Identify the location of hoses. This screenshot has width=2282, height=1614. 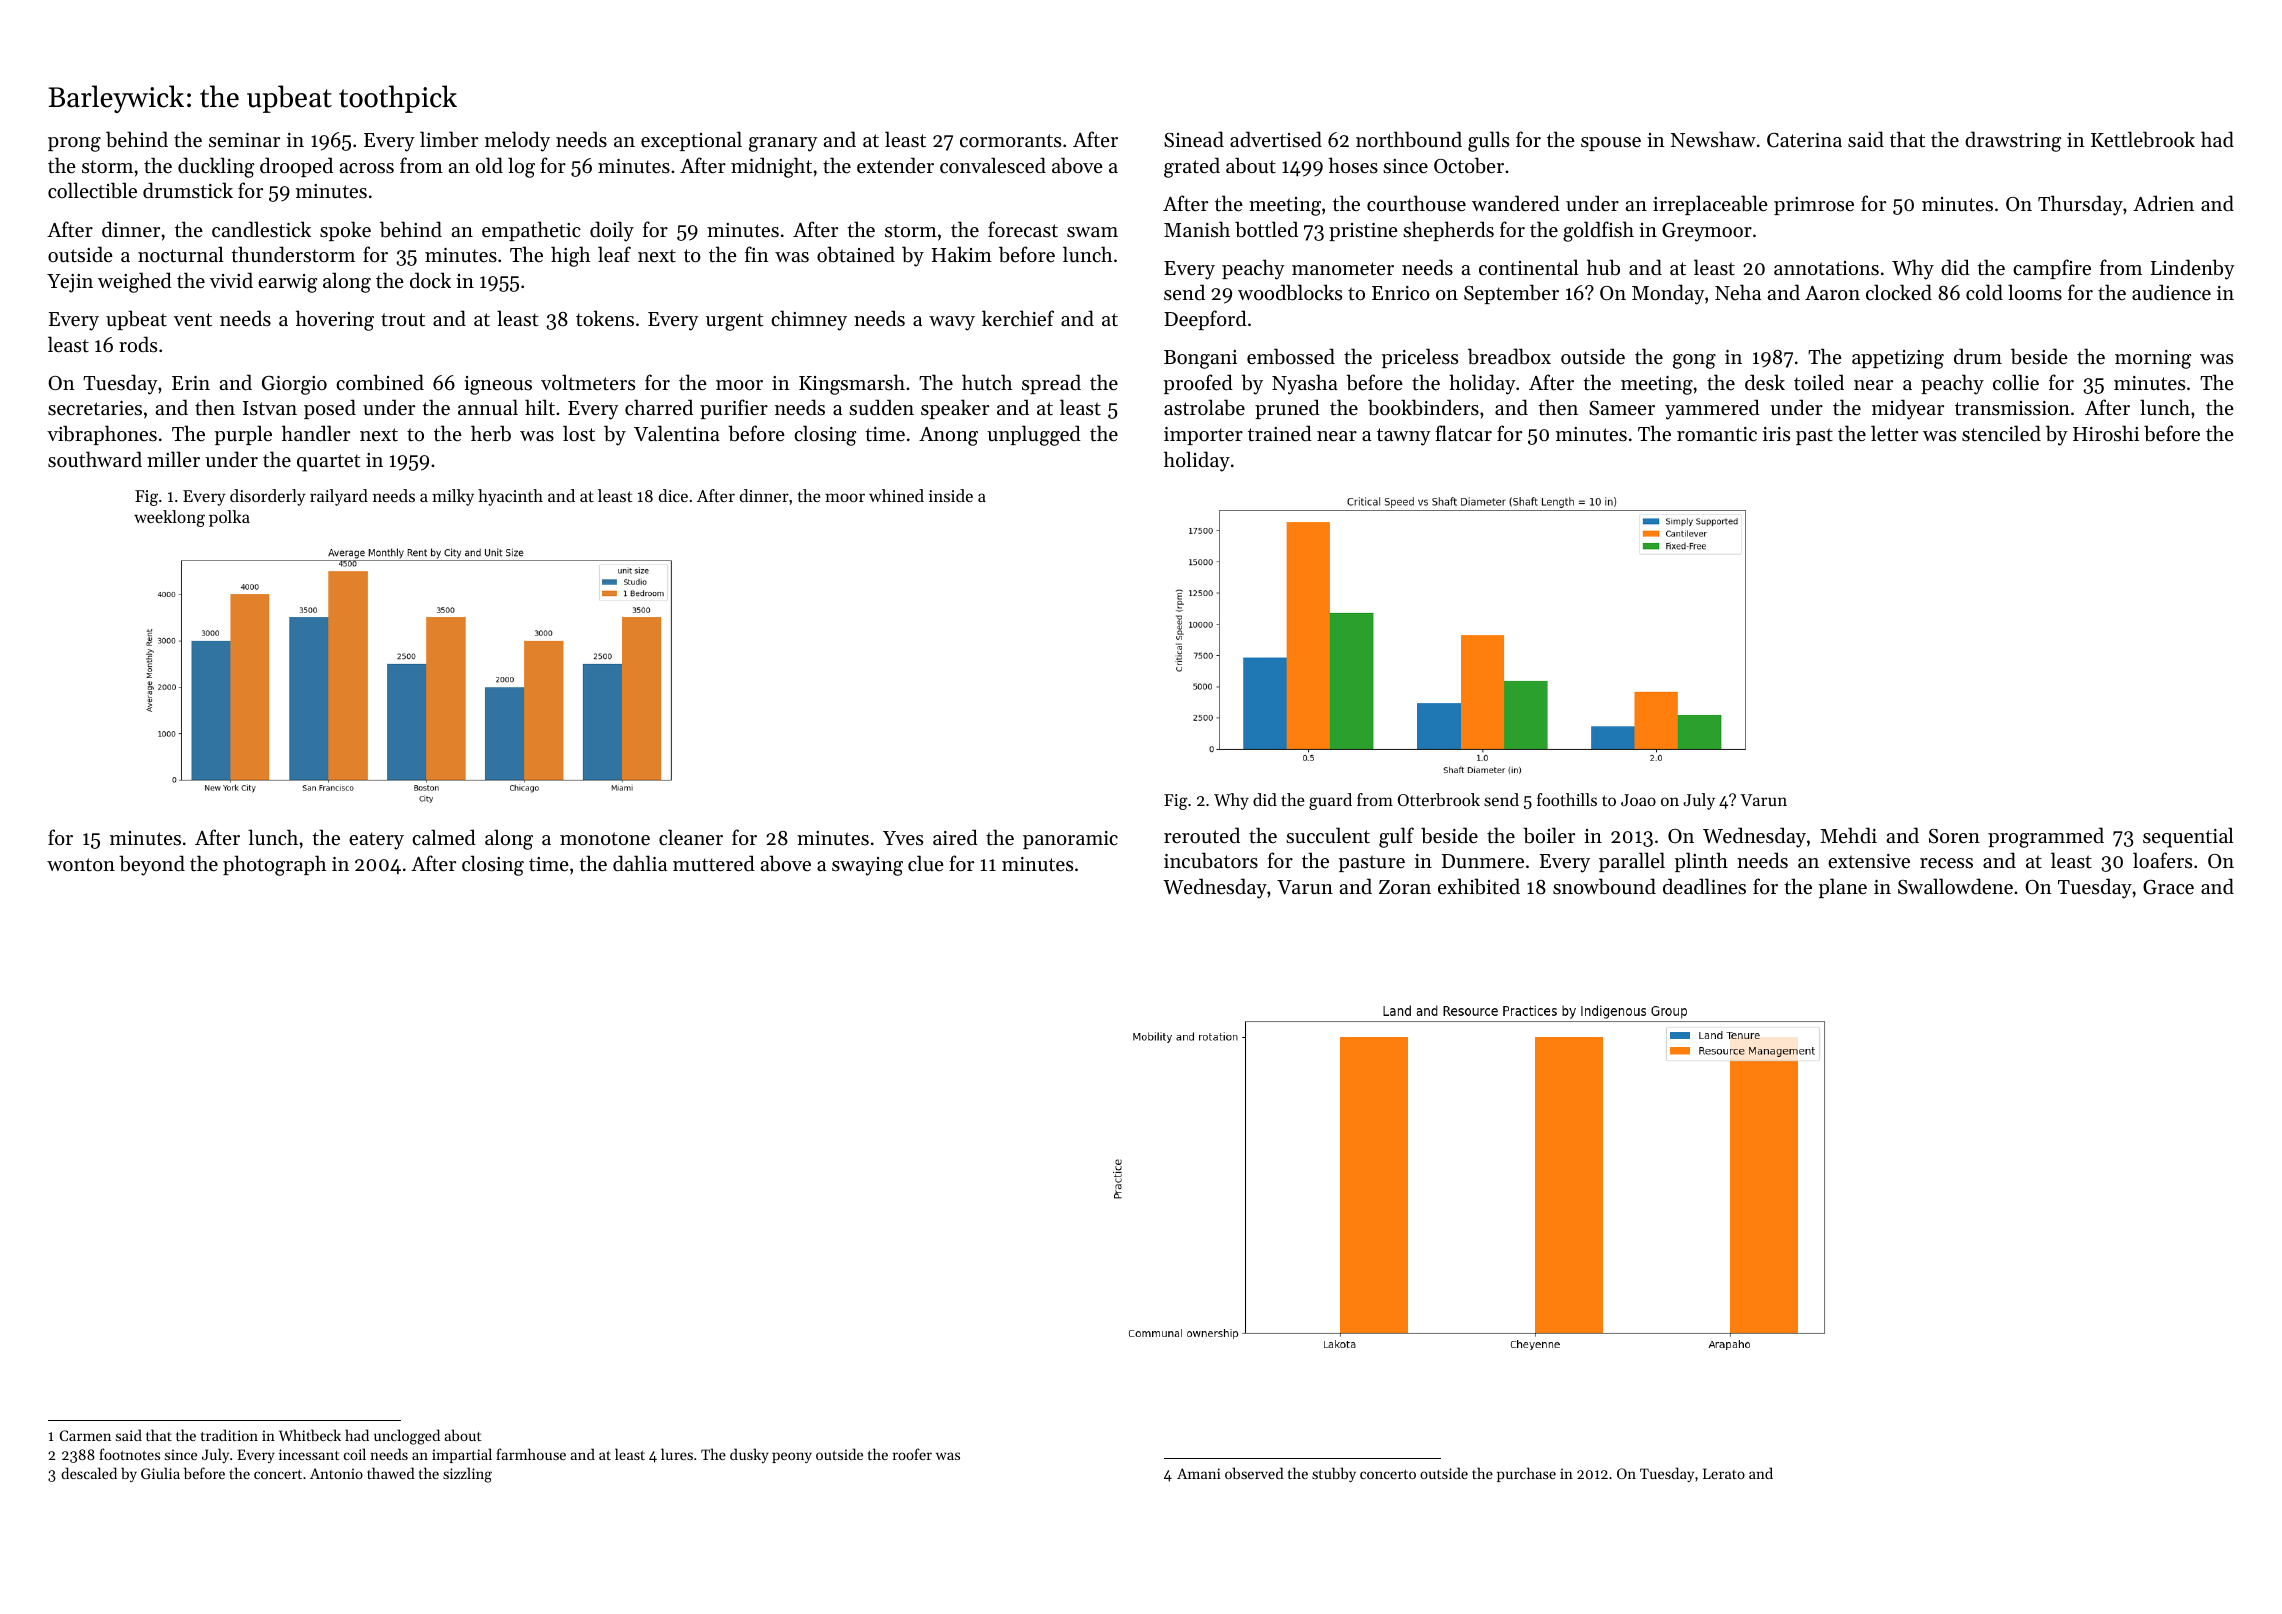
(1353, 165).
